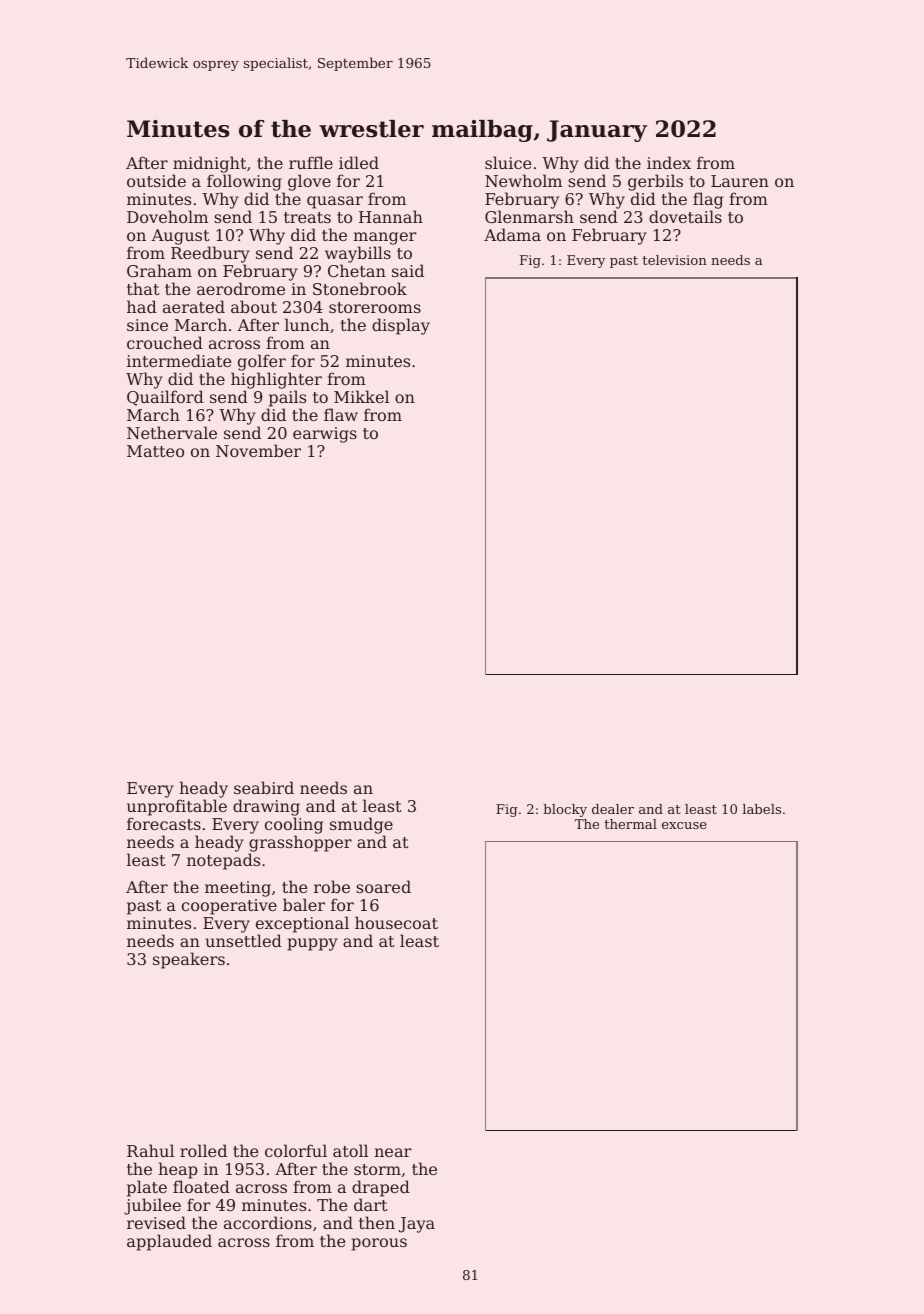  Describe the element at coordinates (417, 1225) in the image. I see `Jaya` at that location.
